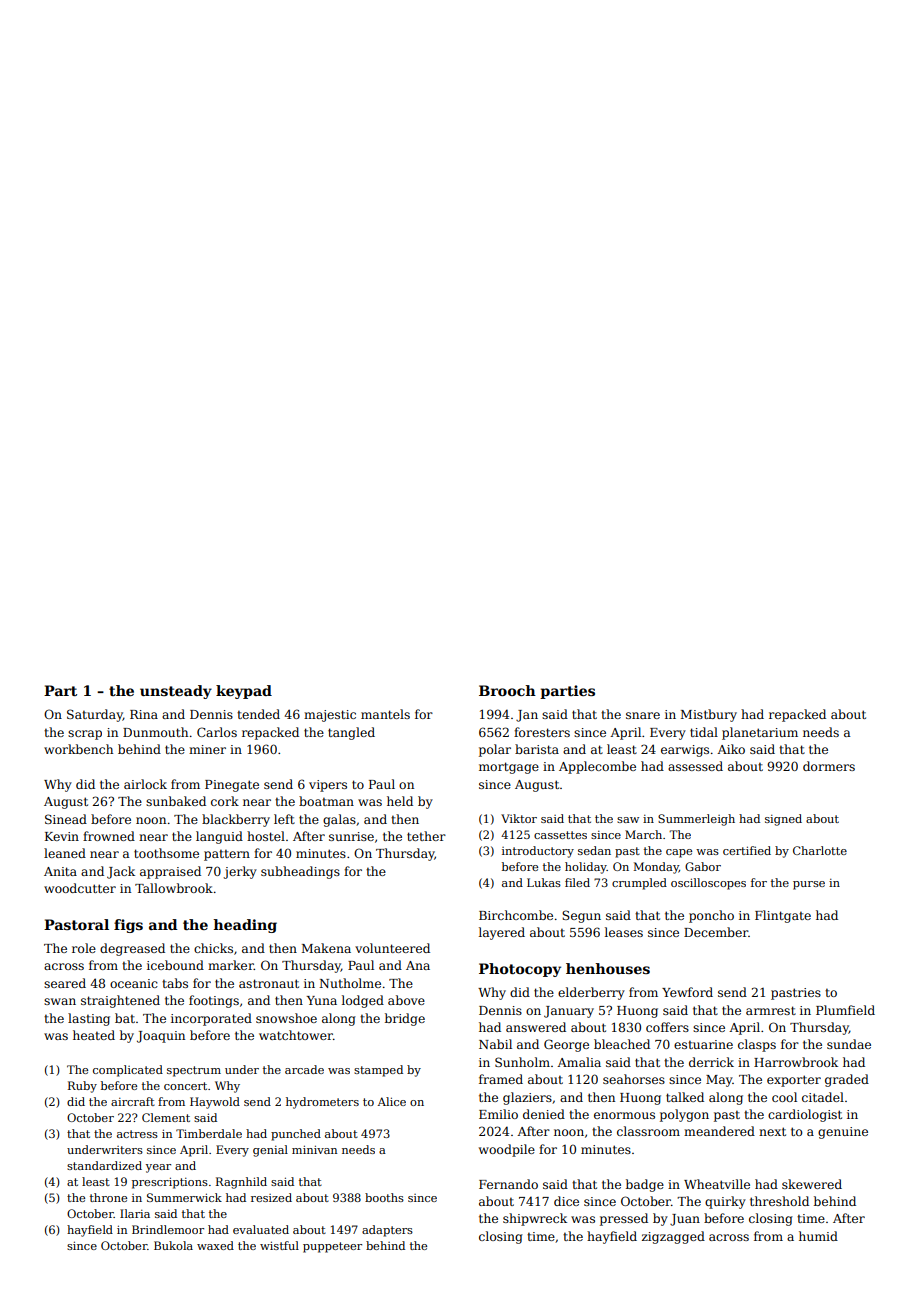 The height and width of the page is (1308, 924). I want to click on concert, so click(185, 1086).
